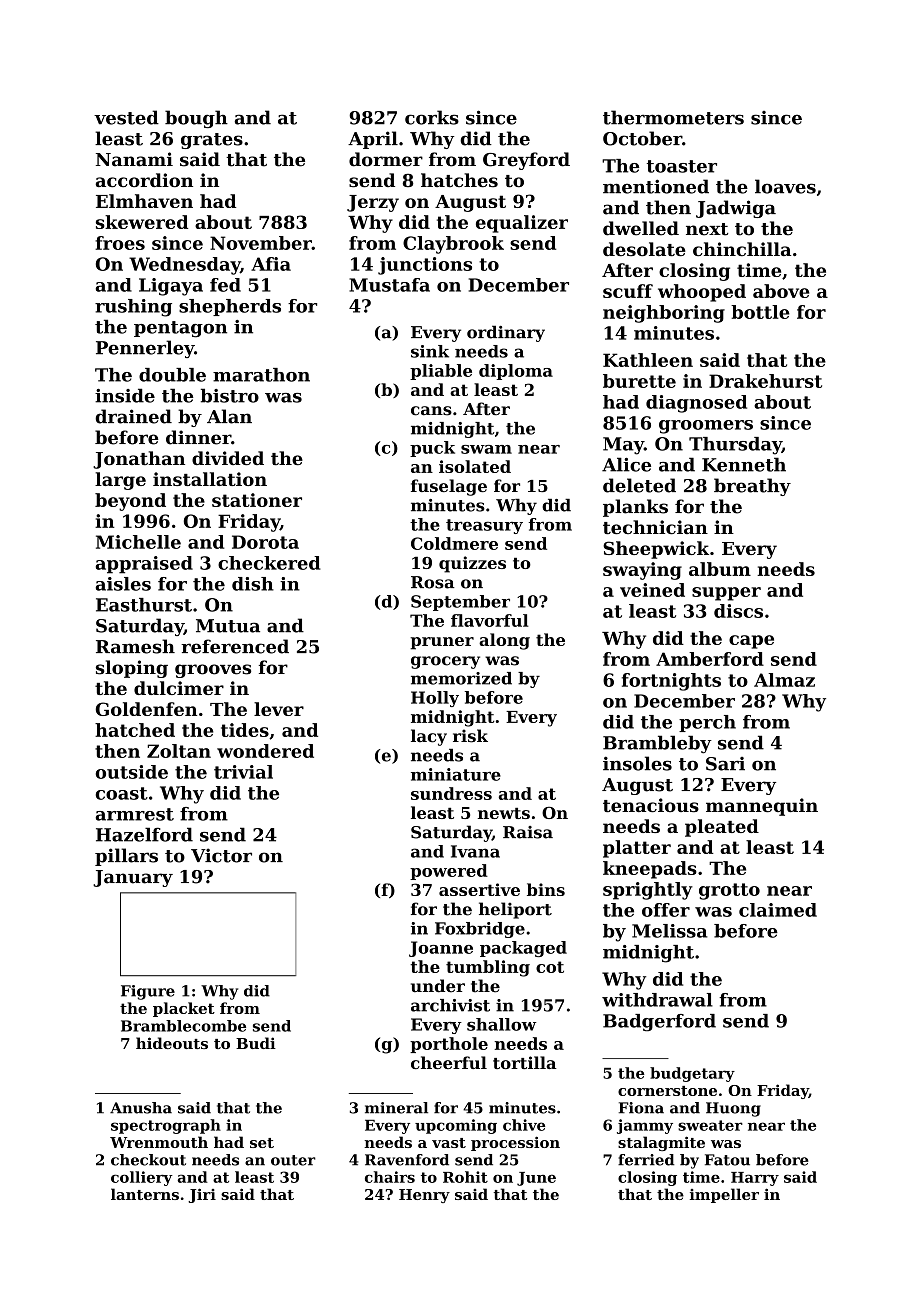  Describe the element at coordinates (138, 542) in the image. I see `Michelle` at that location.
